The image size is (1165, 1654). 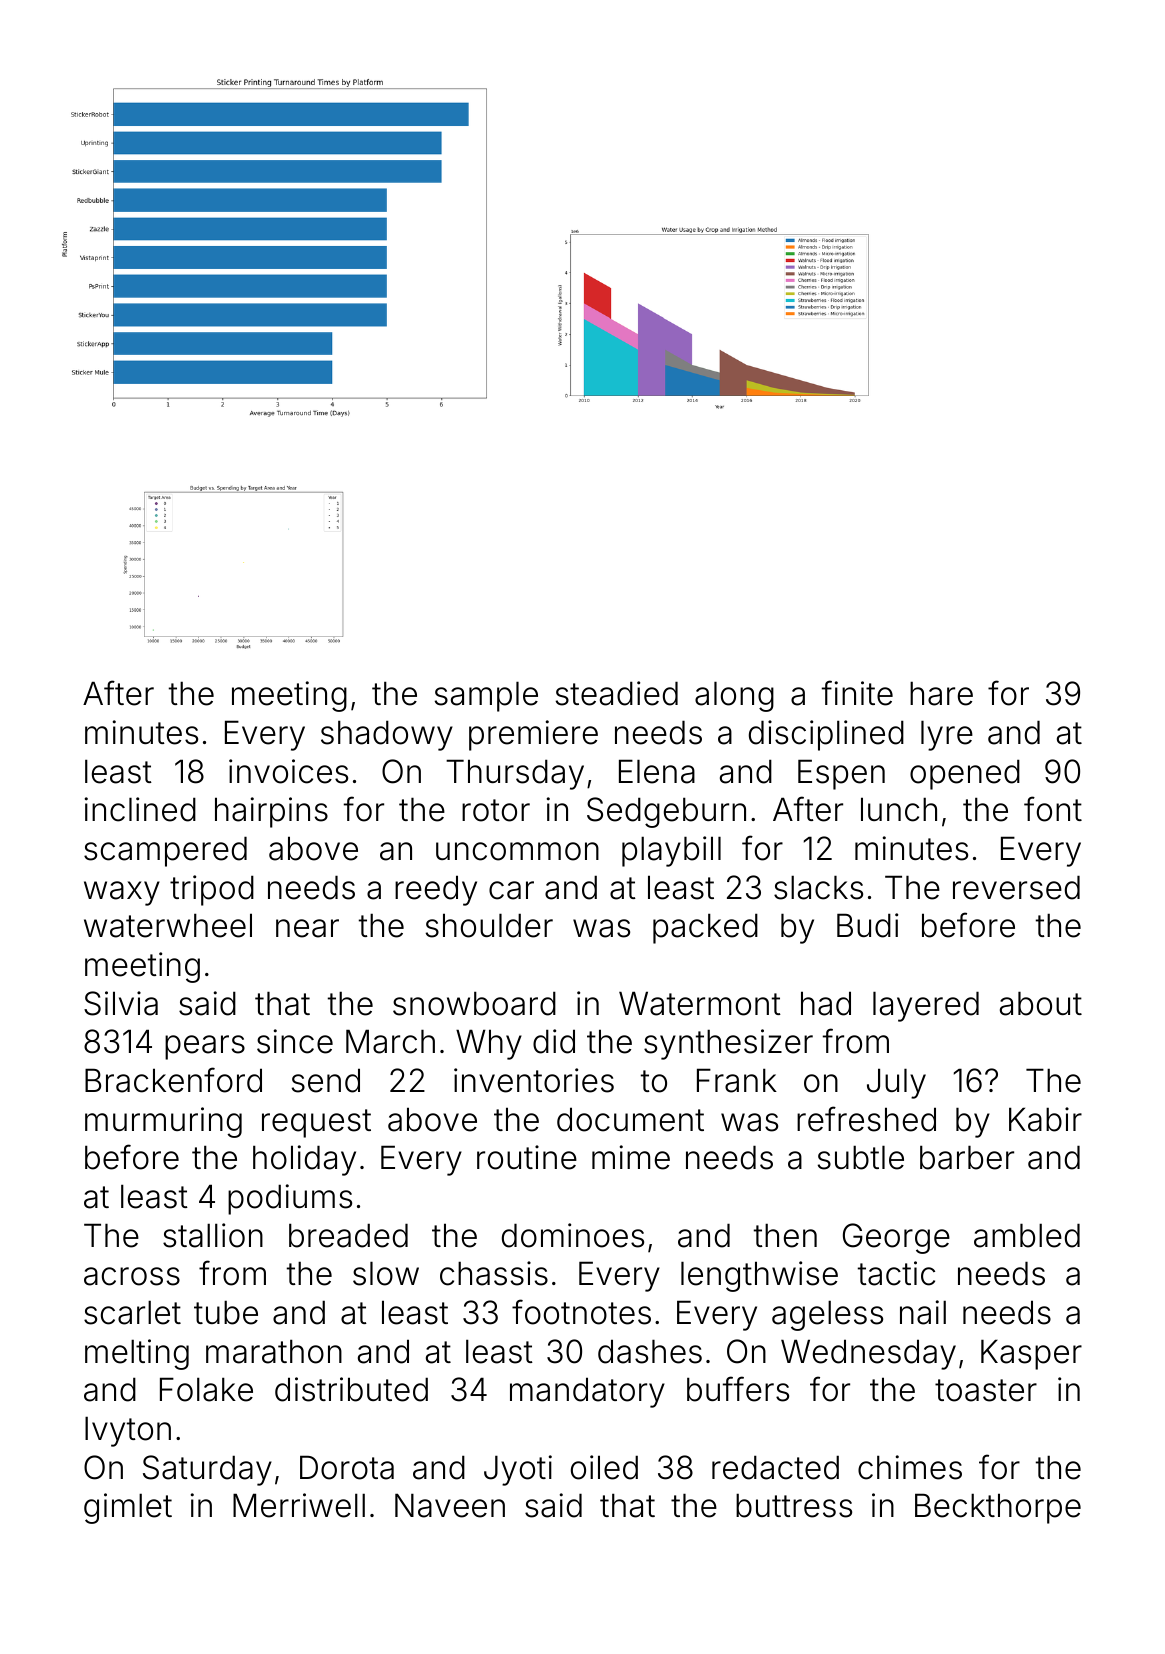 What do you see at coordinates (967, 1157) in the image?
I see `barber` at bounding box center [967, 1157].
